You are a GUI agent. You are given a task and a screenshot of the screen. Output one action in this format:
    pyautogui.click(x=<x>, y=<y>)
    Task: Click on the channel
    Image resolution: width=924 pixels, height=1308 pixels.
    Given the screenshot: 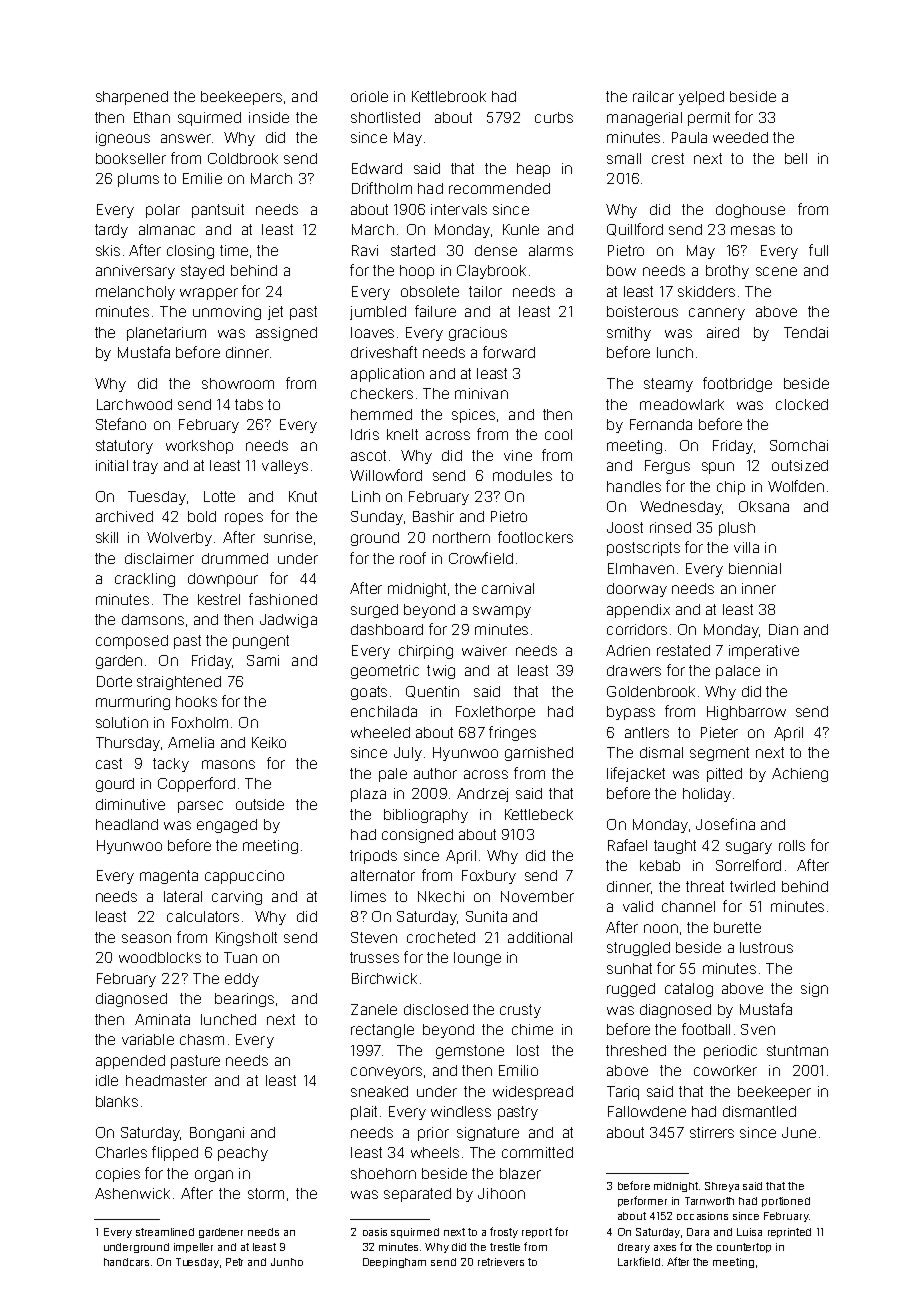 What is the action you would take?
    pyautogui.click(x=688, y=906)
